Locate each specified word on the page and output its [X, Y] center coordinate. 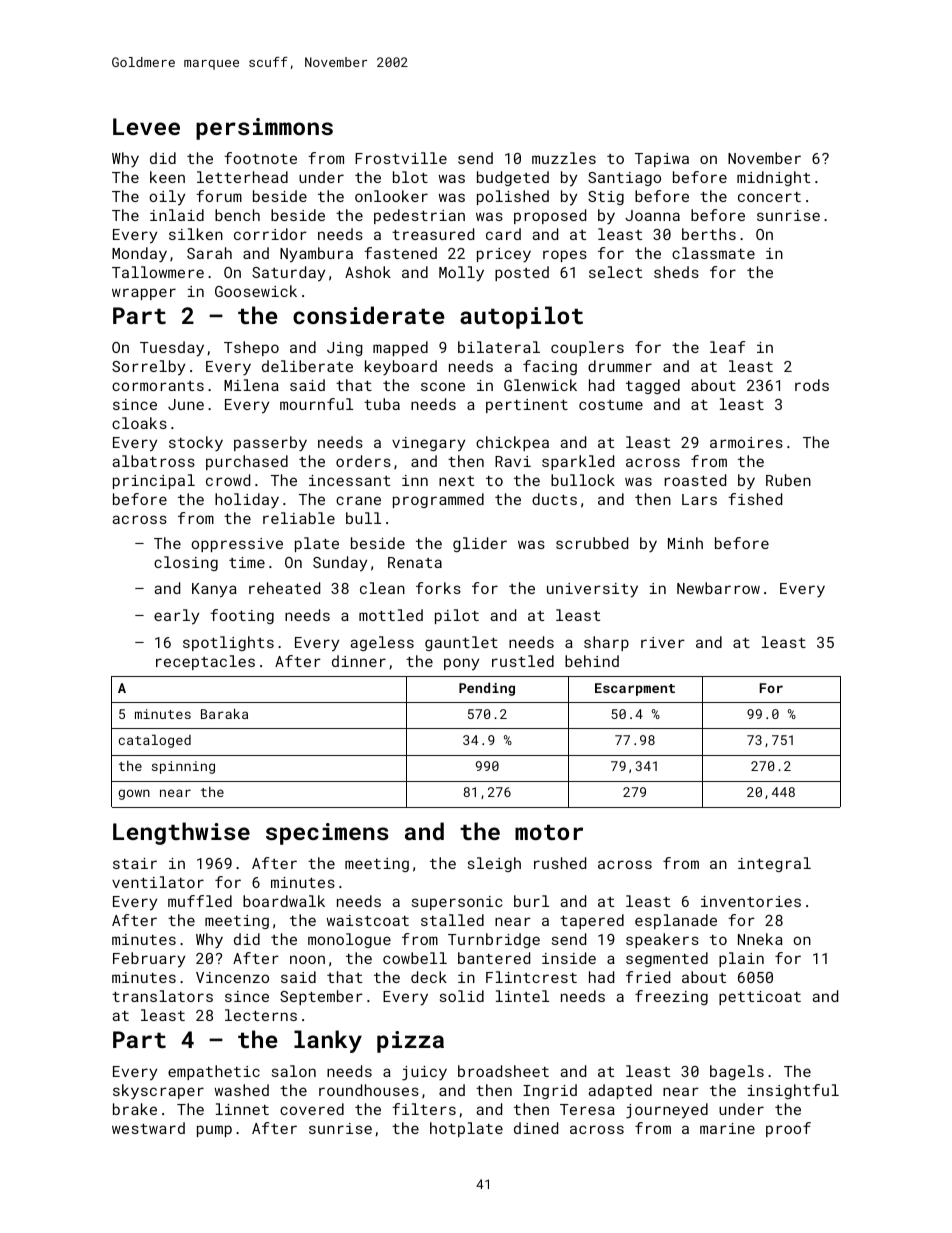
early [176, 617]
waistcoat [368, 920]
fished [755, 499]
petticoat [760, 998]
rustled [523, 661]
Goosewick [256, 291]
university [592, 590]
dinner [359, 661]
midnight [773, 178]
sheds [676, 272]
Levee [146, 126]
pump [214, 1131]
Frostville [401, 158]
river [663, 642]
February [149, 960]
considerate [369, 315]
